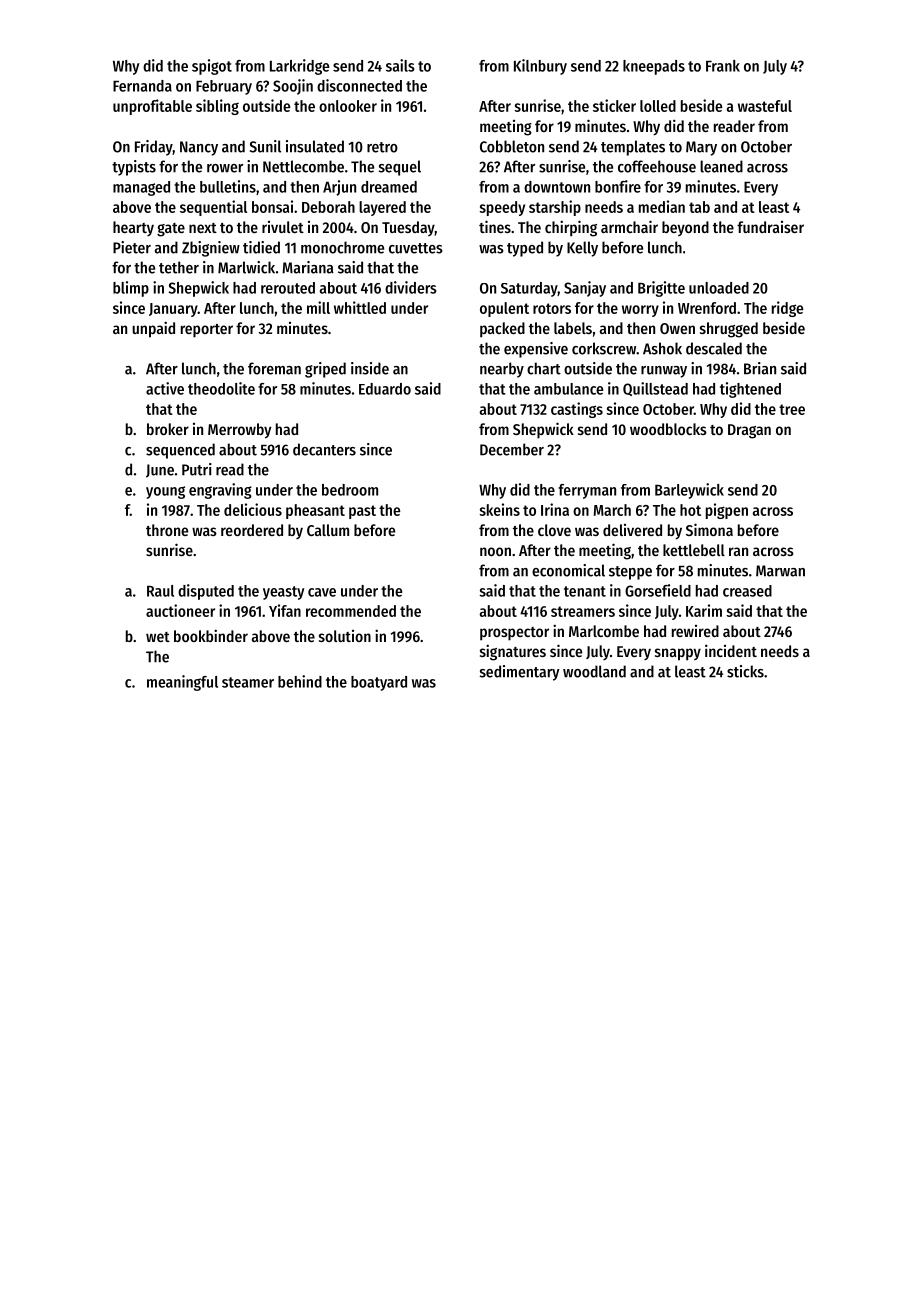 This image has width=924, height=1308. I want to click on cave, so click(322, 592).
